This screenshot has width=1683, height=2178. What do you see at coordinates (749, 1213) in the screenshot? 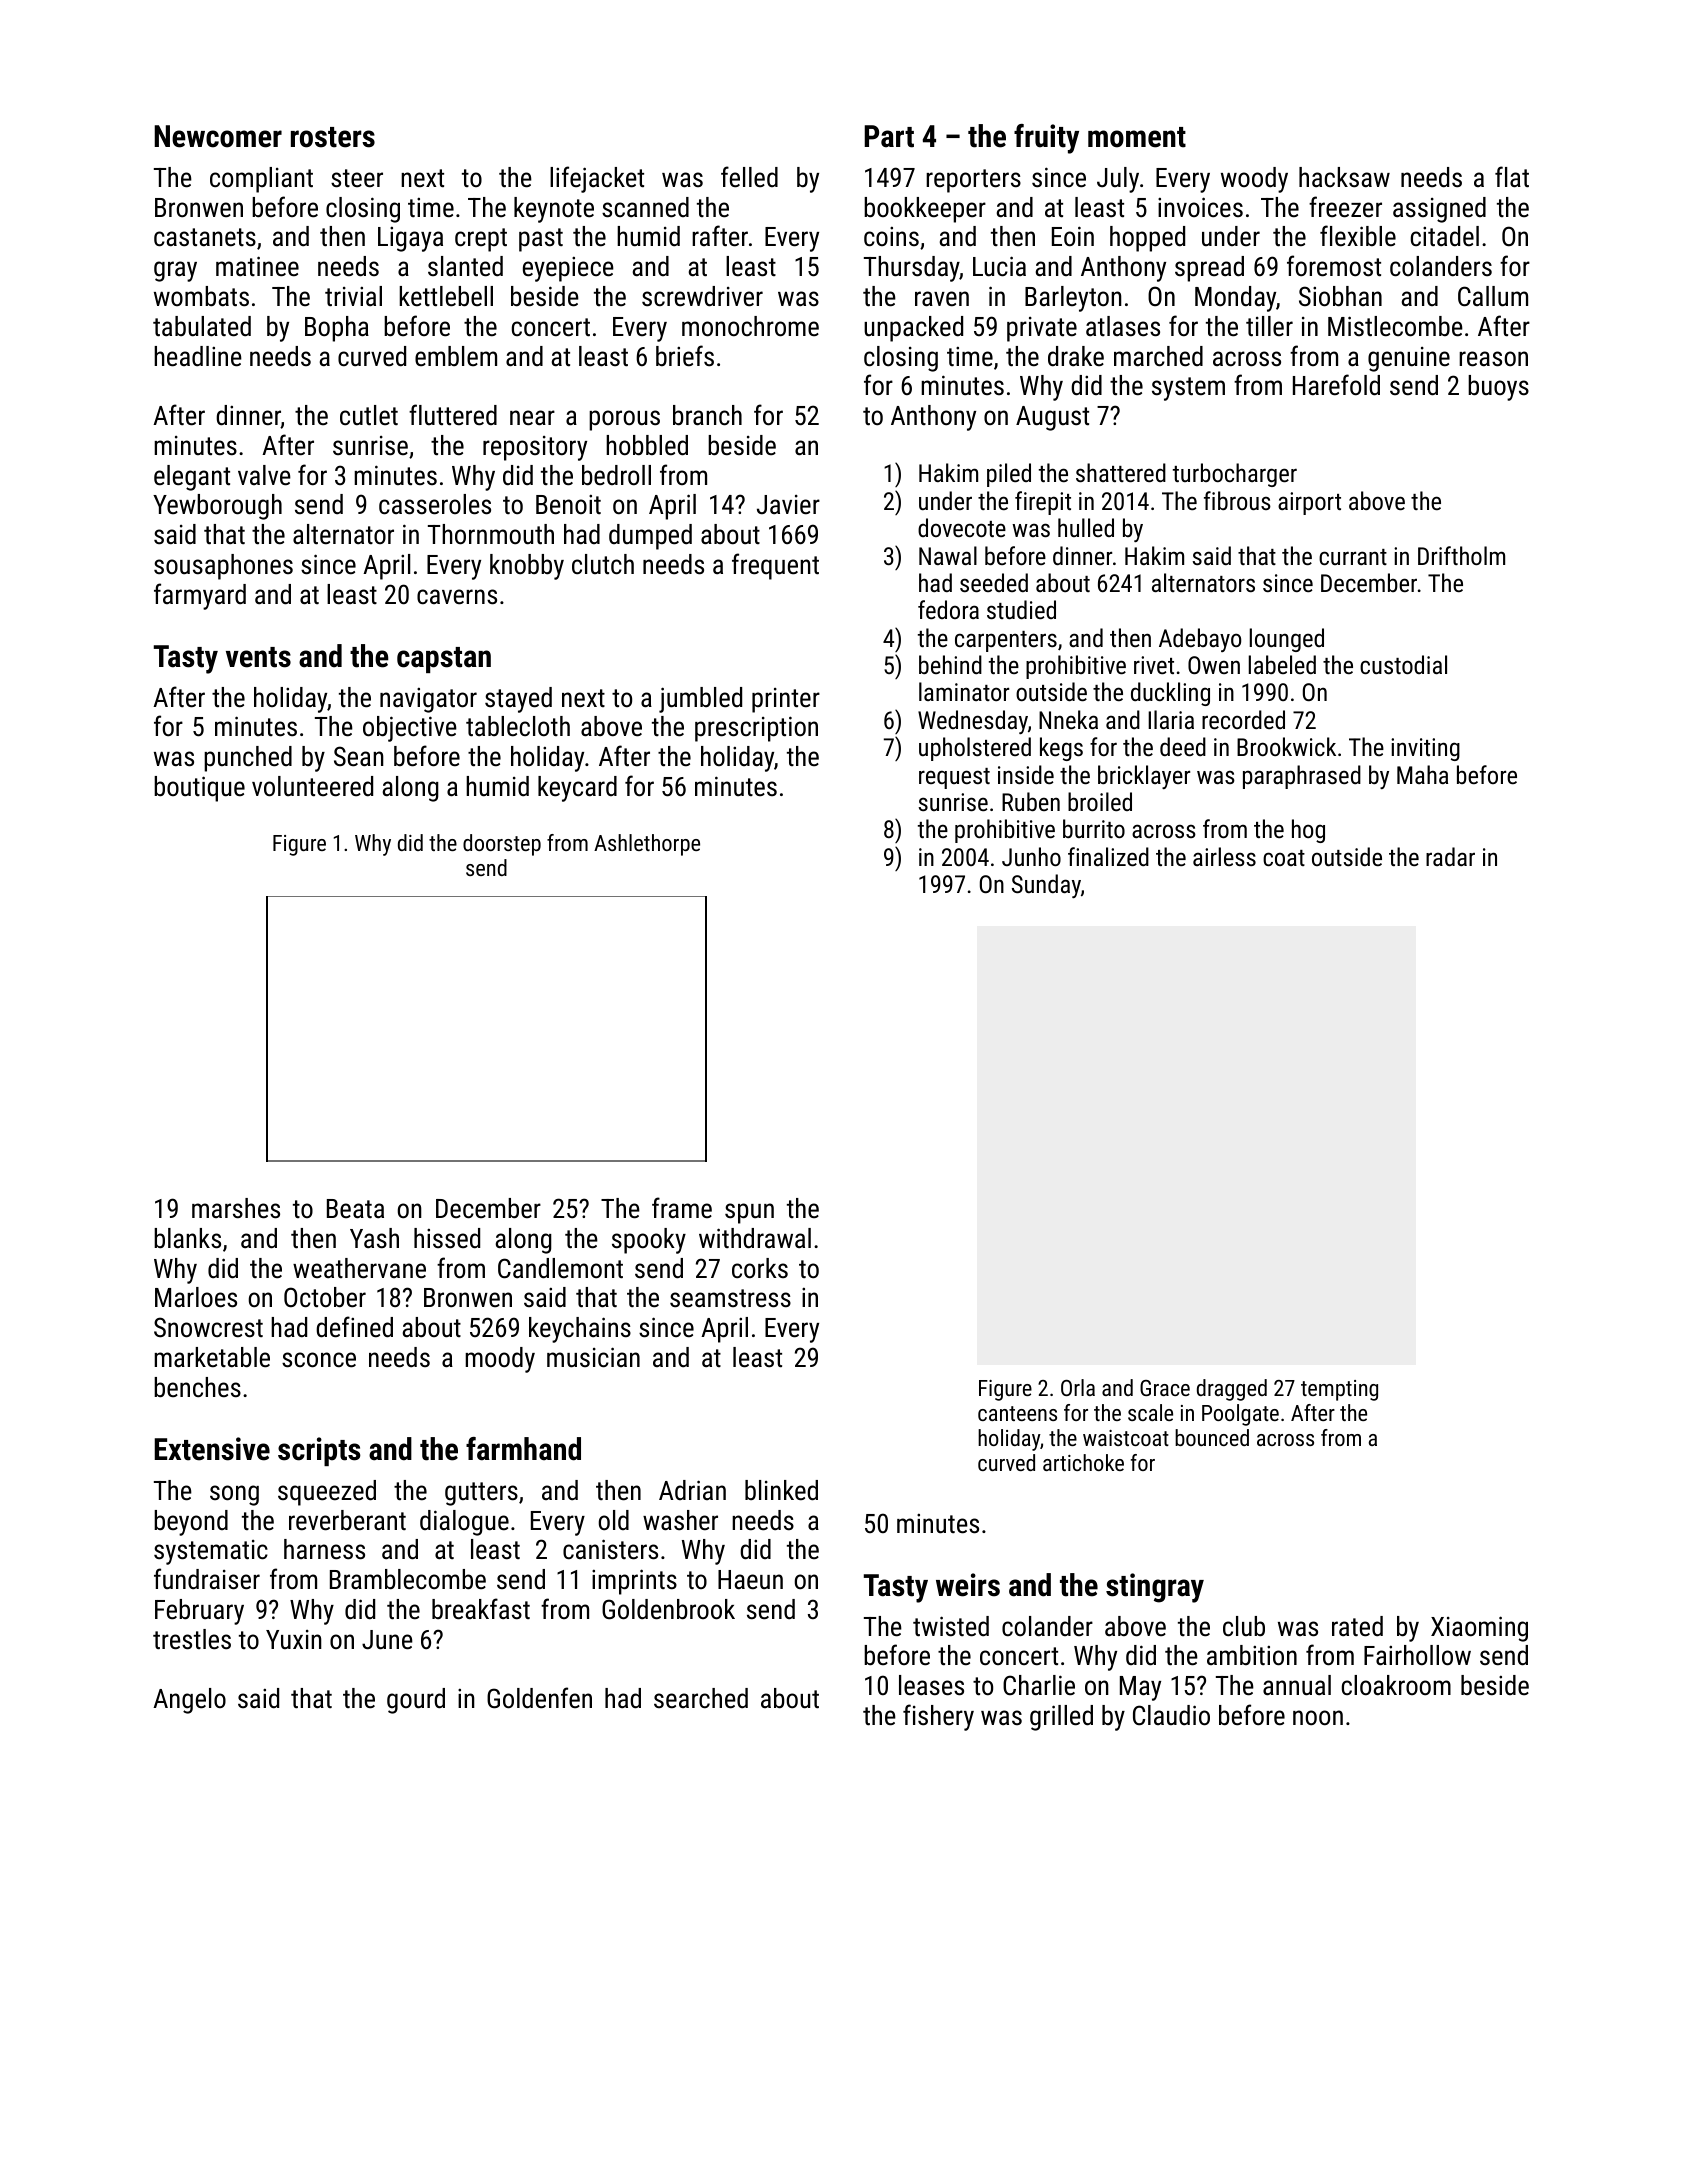
I see `spun` at bounding box center [749, 1213].
